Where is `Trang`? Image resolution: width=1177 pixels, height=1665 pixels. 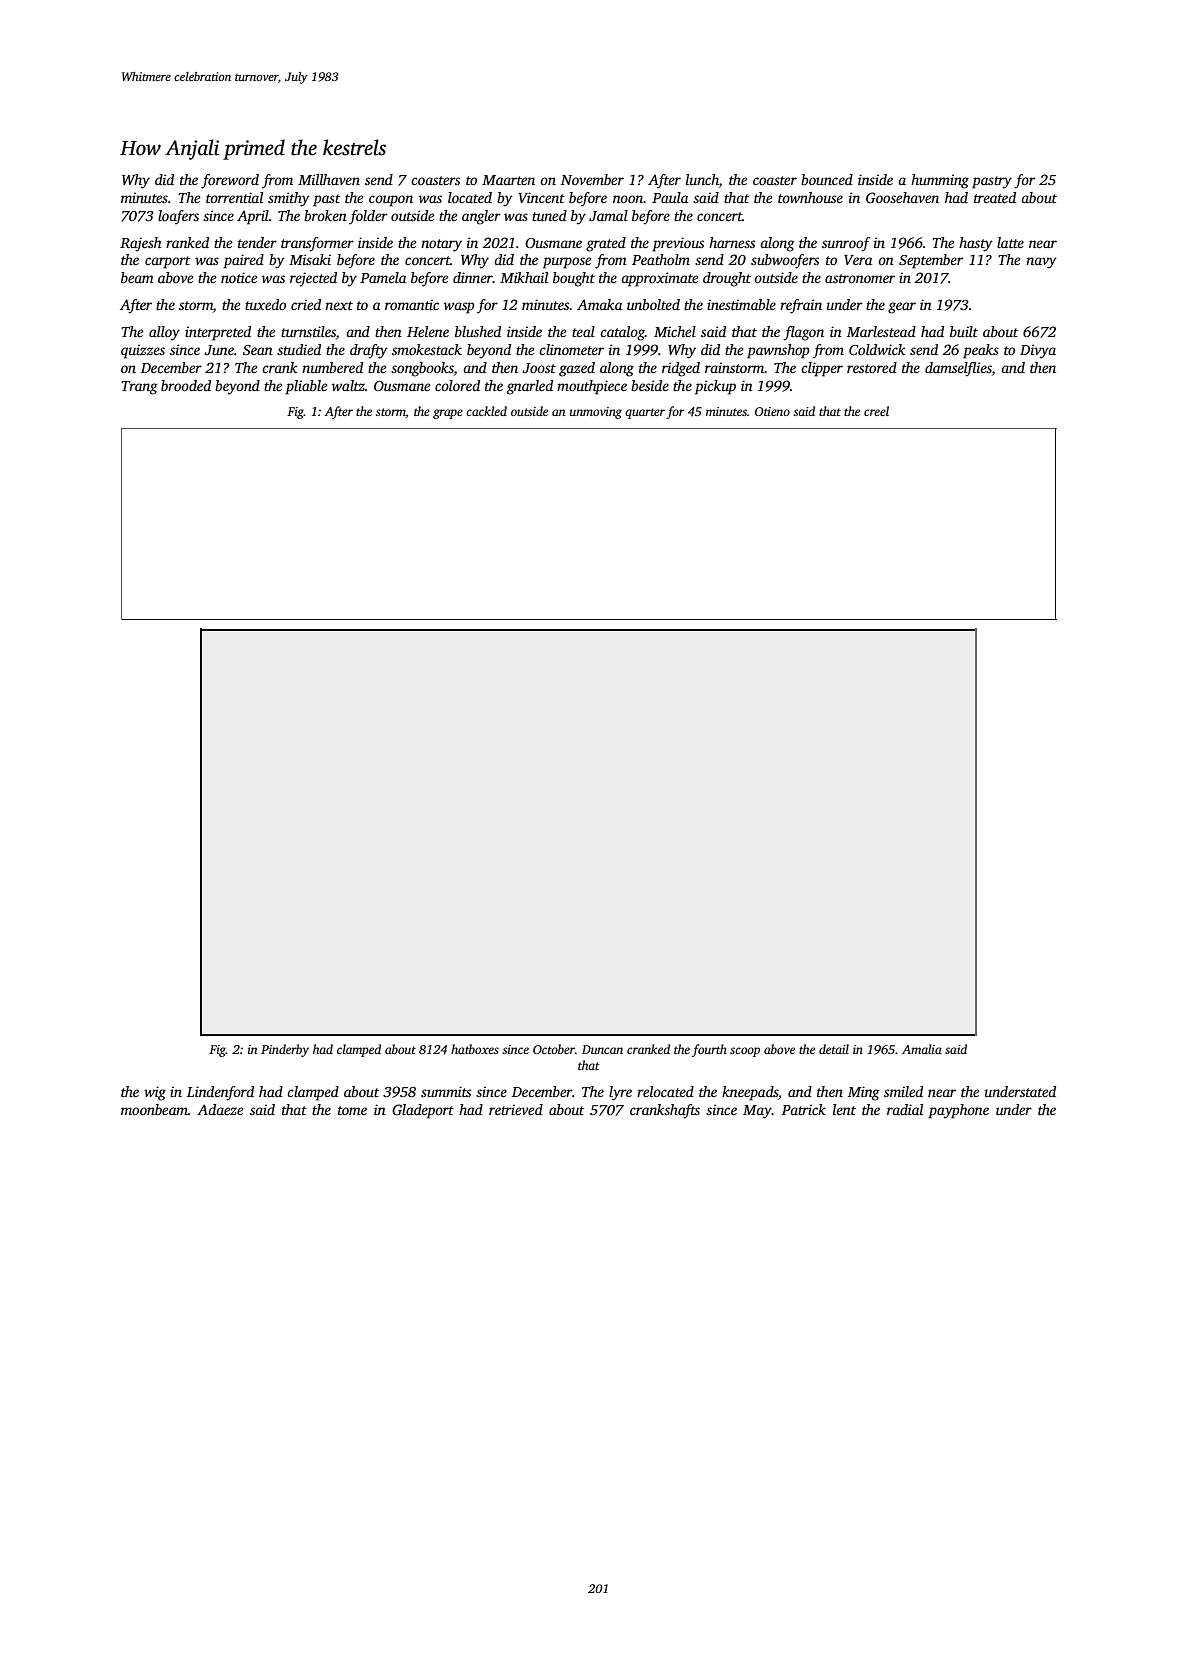 Trang is located at coordinates (139, 388).
